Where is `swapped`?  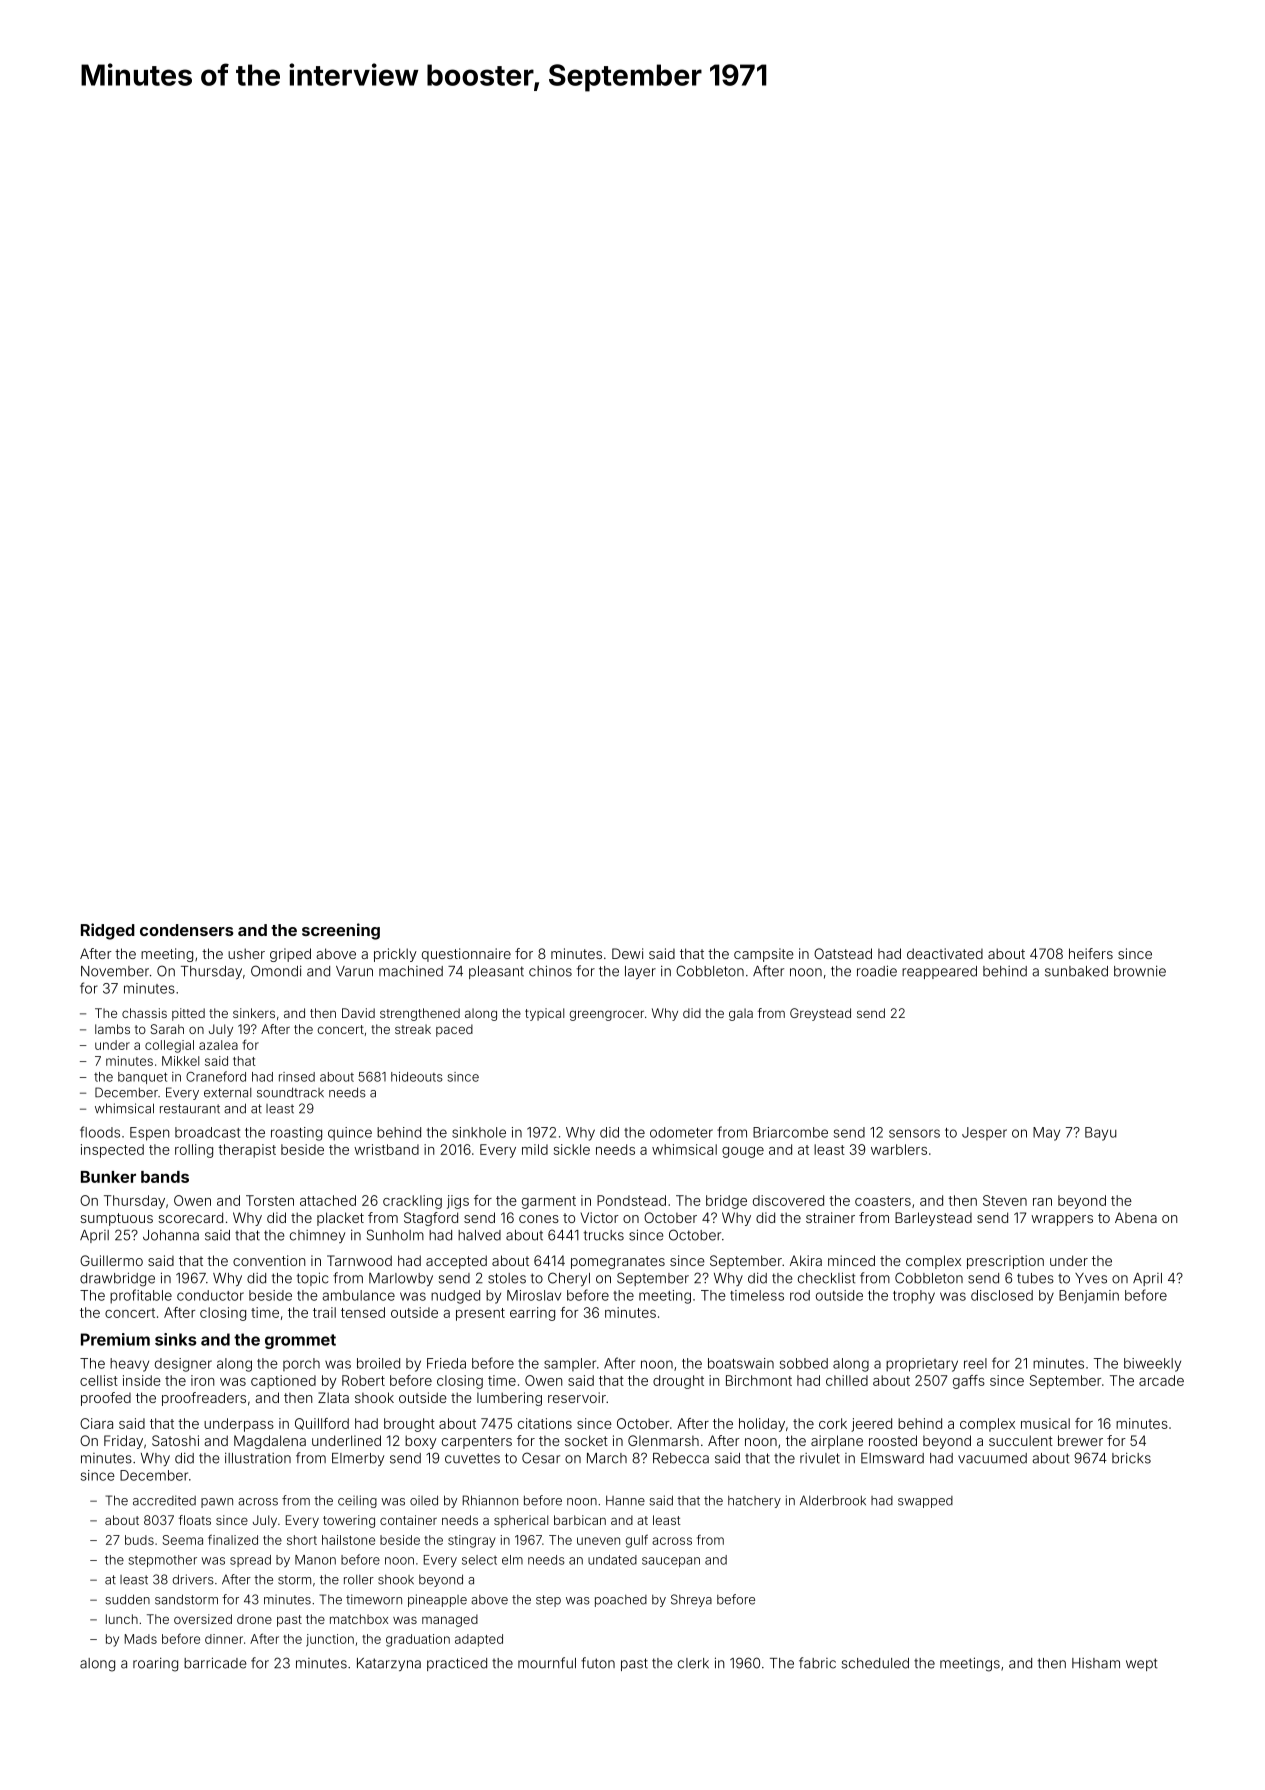 swapped is located at coordinates (925, 1502).
